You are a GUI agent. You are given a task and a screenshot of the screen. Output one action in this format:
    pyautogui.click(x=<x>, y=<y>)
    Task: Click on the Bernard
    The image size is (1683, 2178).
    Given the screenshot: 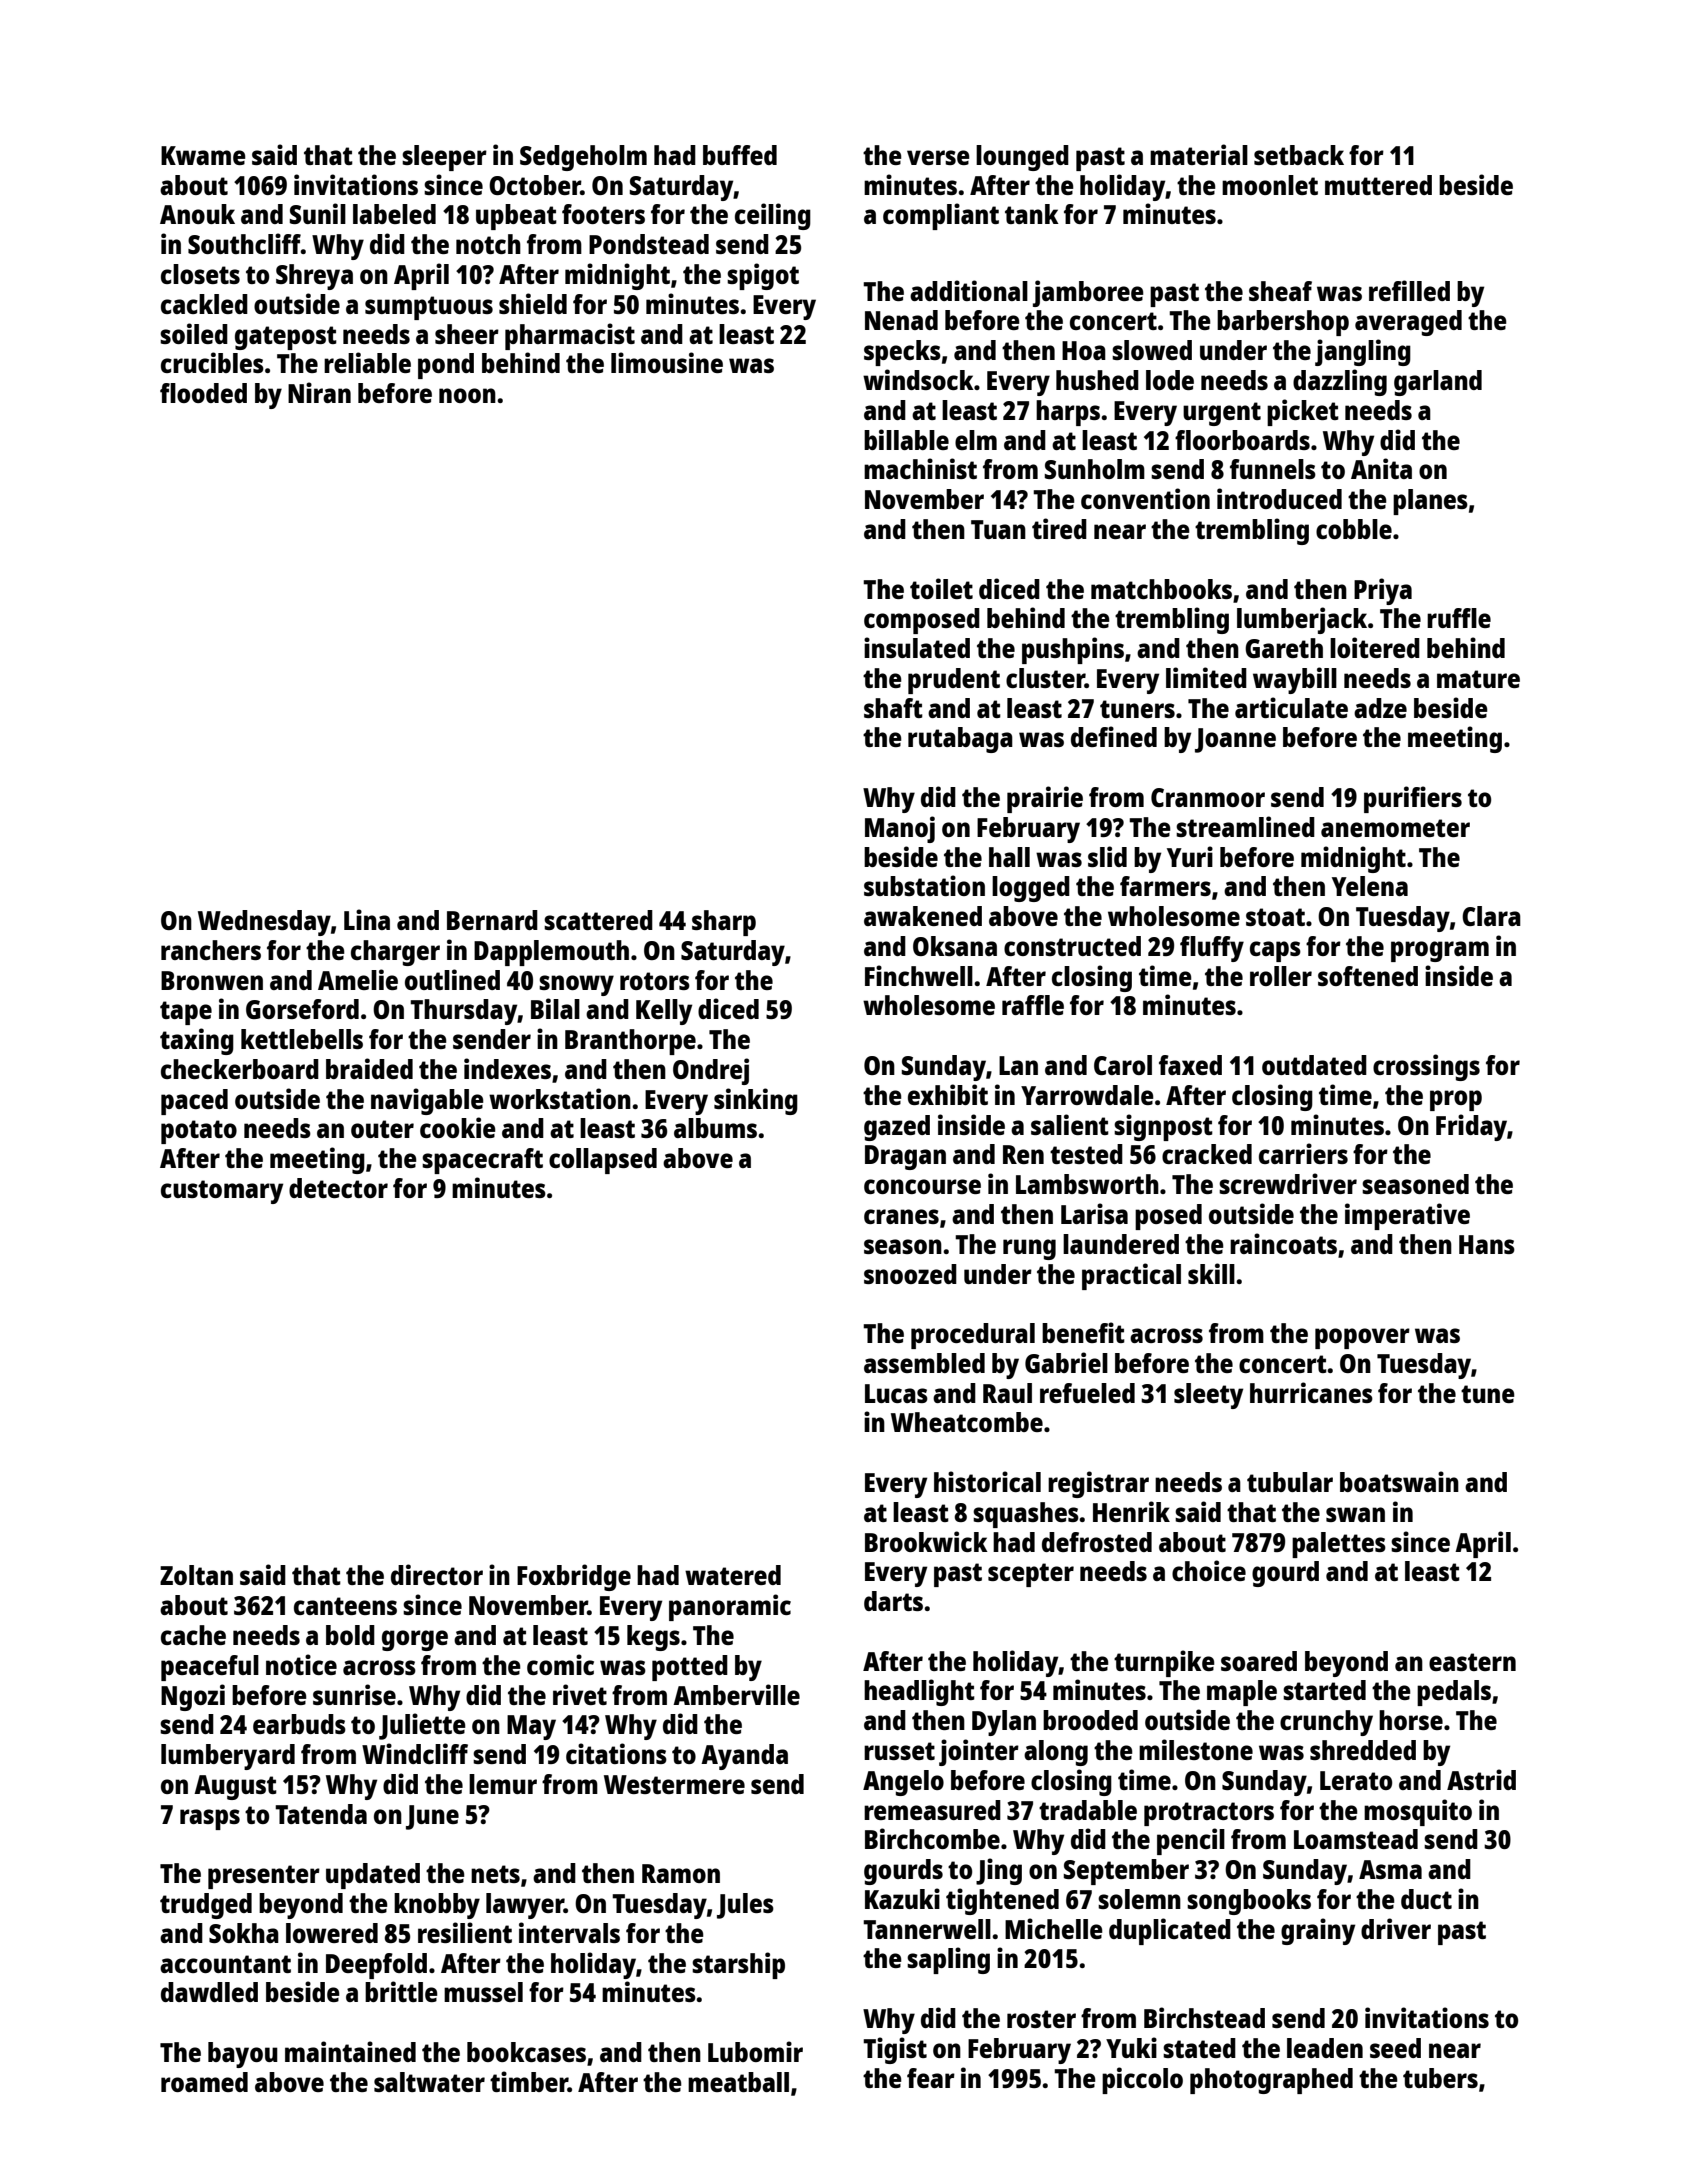 What is the action you would take?
    pyautogui.click(x=492, y=920)
